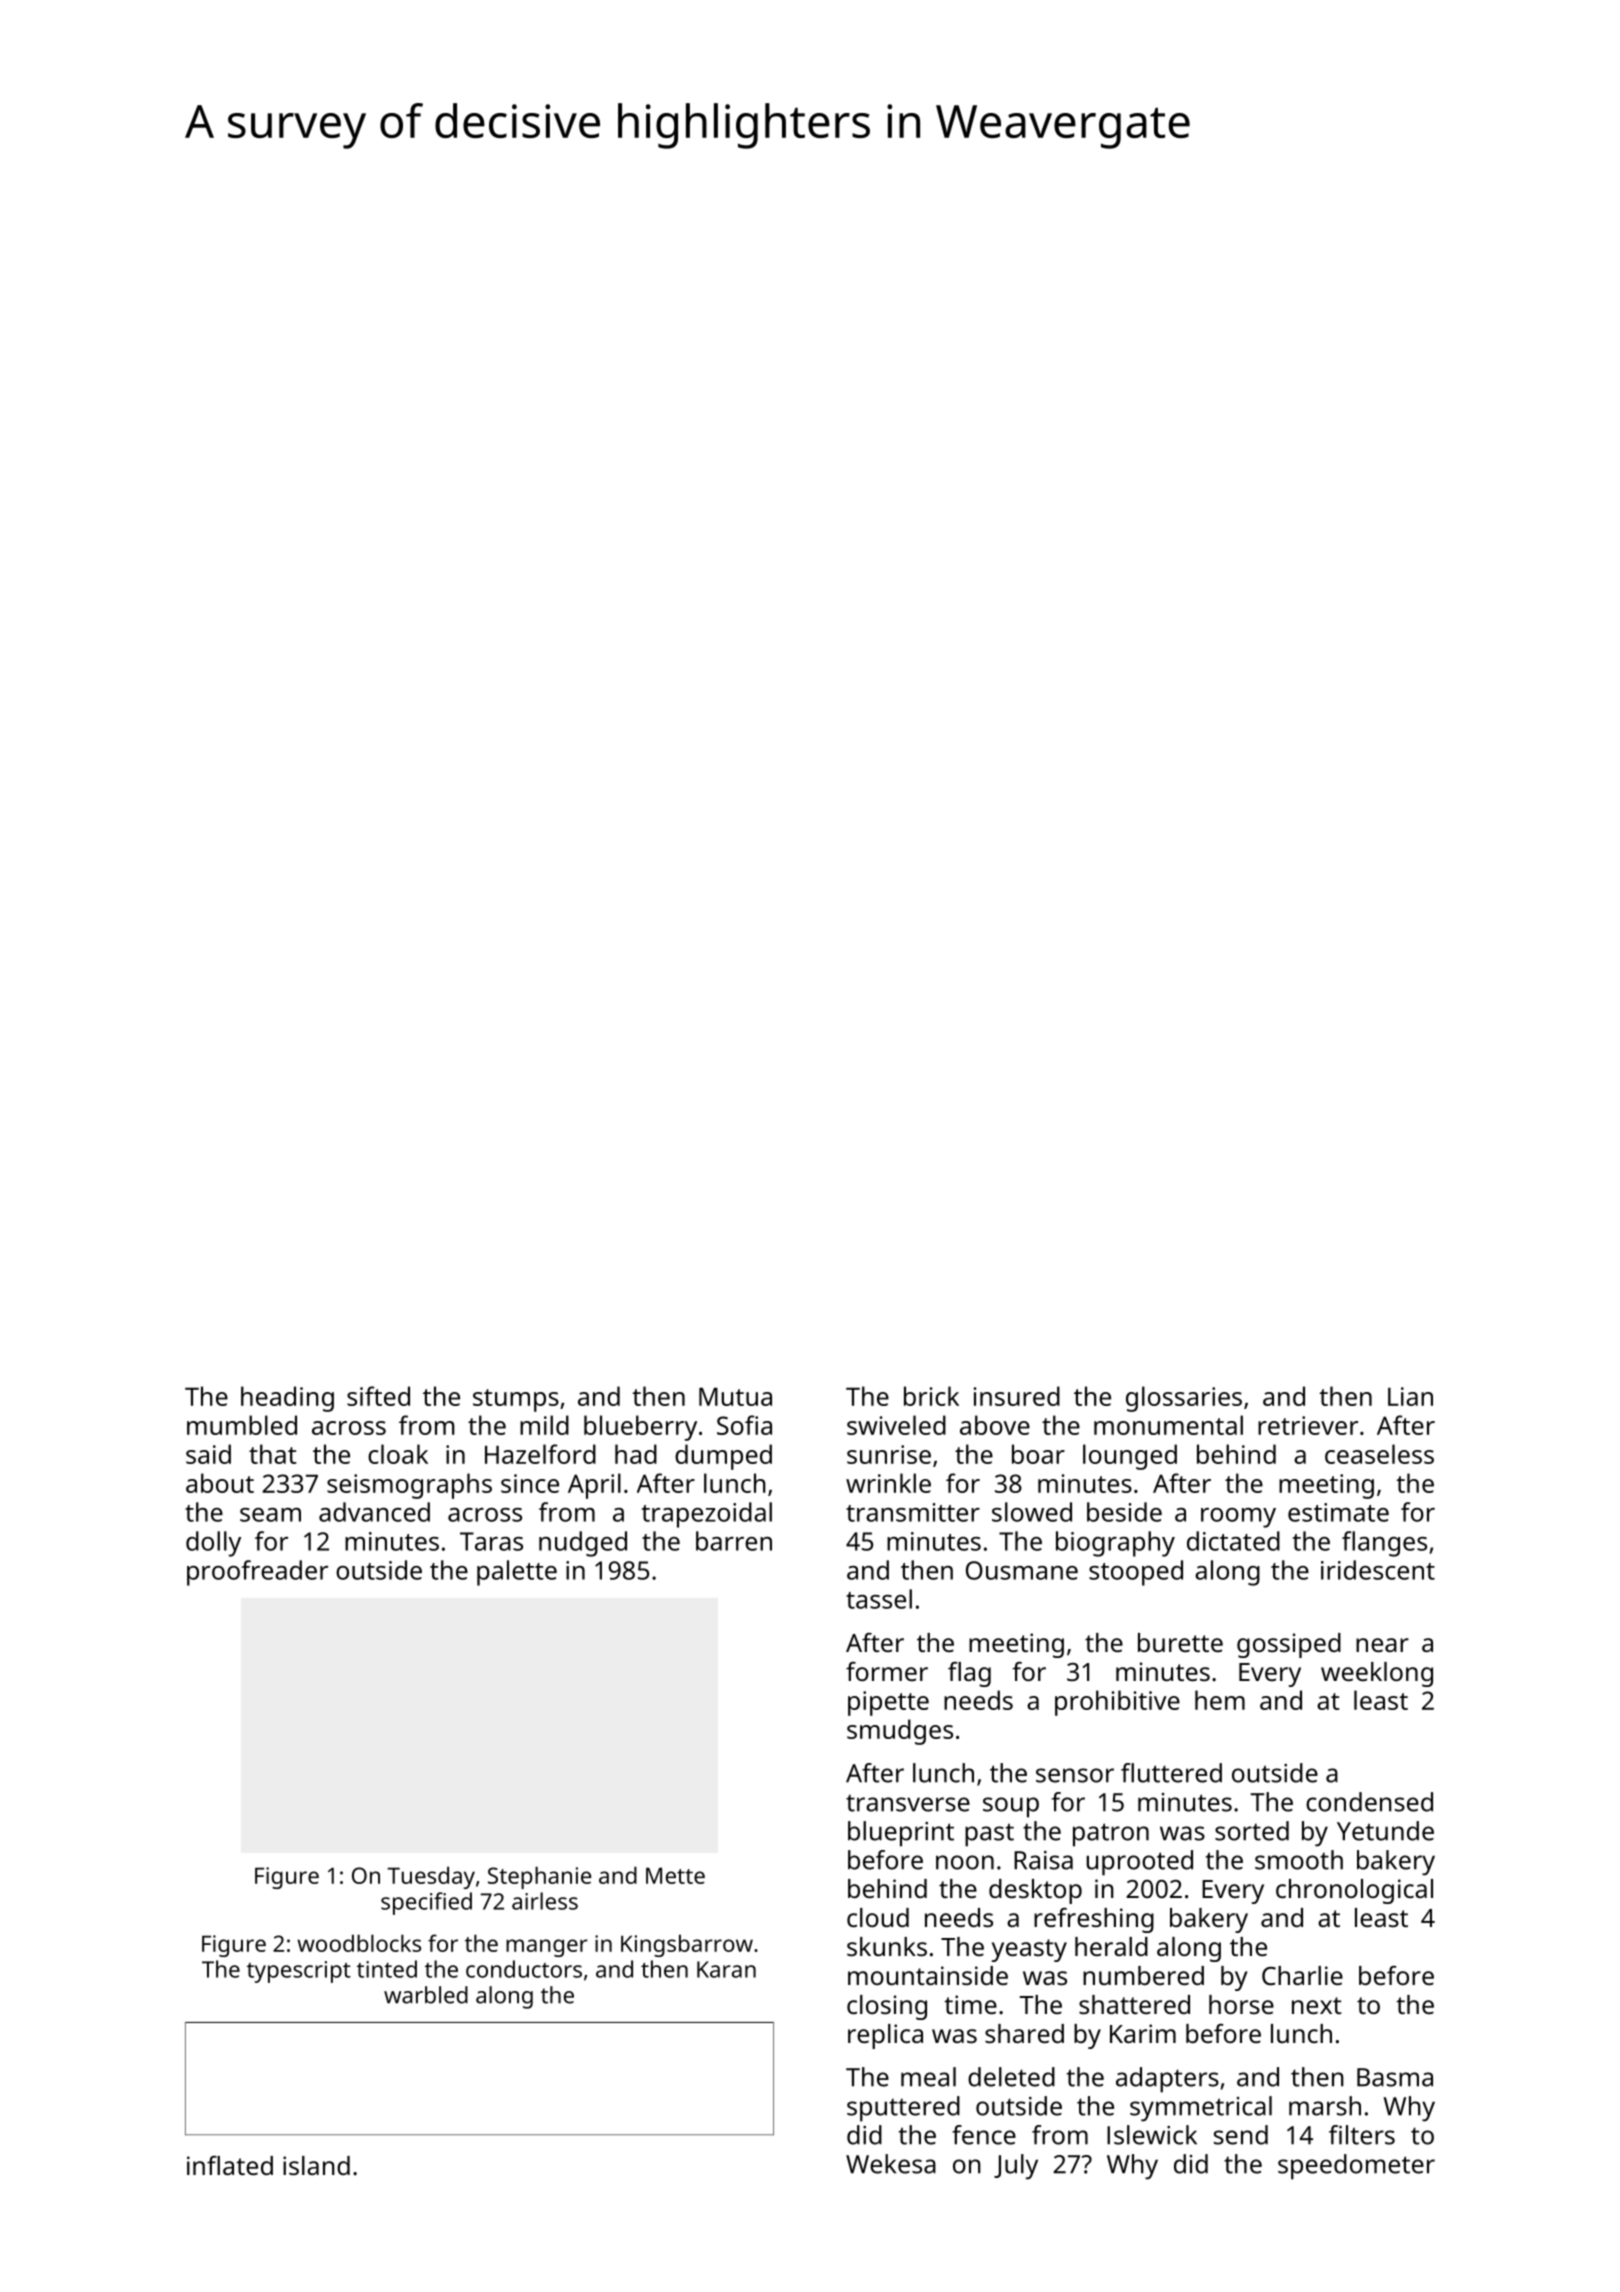  What do you see at coordinates (885, 2036) in the document?
I see `replica` at bounding box center [885, 2036].
